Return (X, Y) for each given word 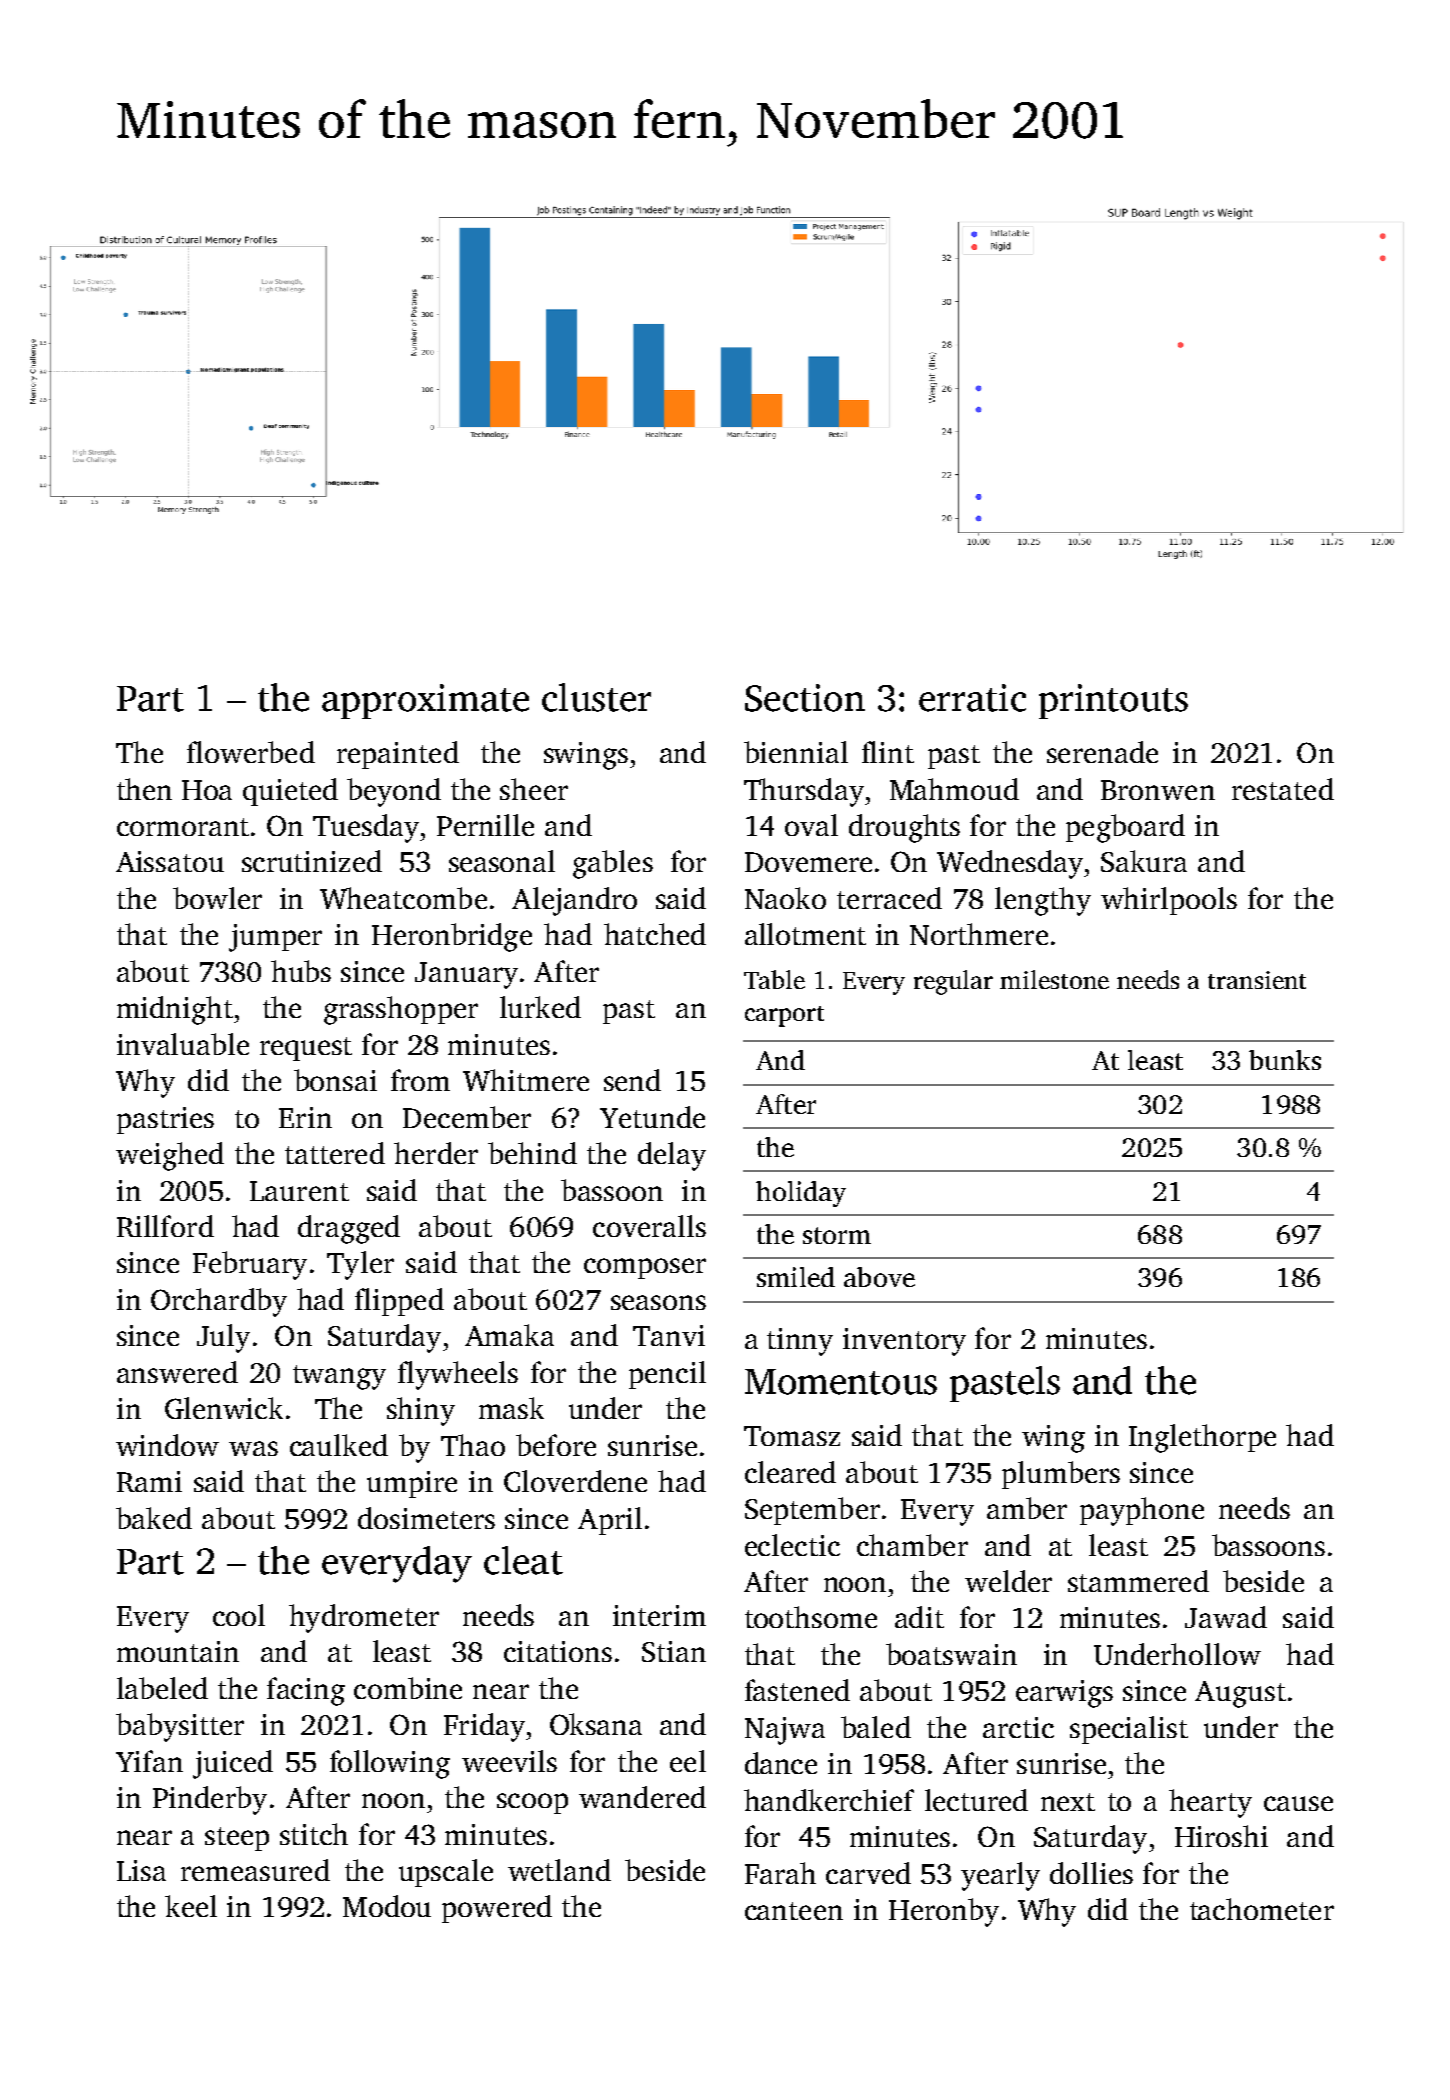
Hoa (207, 790)
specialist (1129, 1730)
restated (1283, 789)
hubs (301, 971)
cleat (523, 1560)
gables (613, 864)
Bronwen (1158, 790)
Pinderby (210, 1800)
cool (239, 1615)
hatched (655, 934)
